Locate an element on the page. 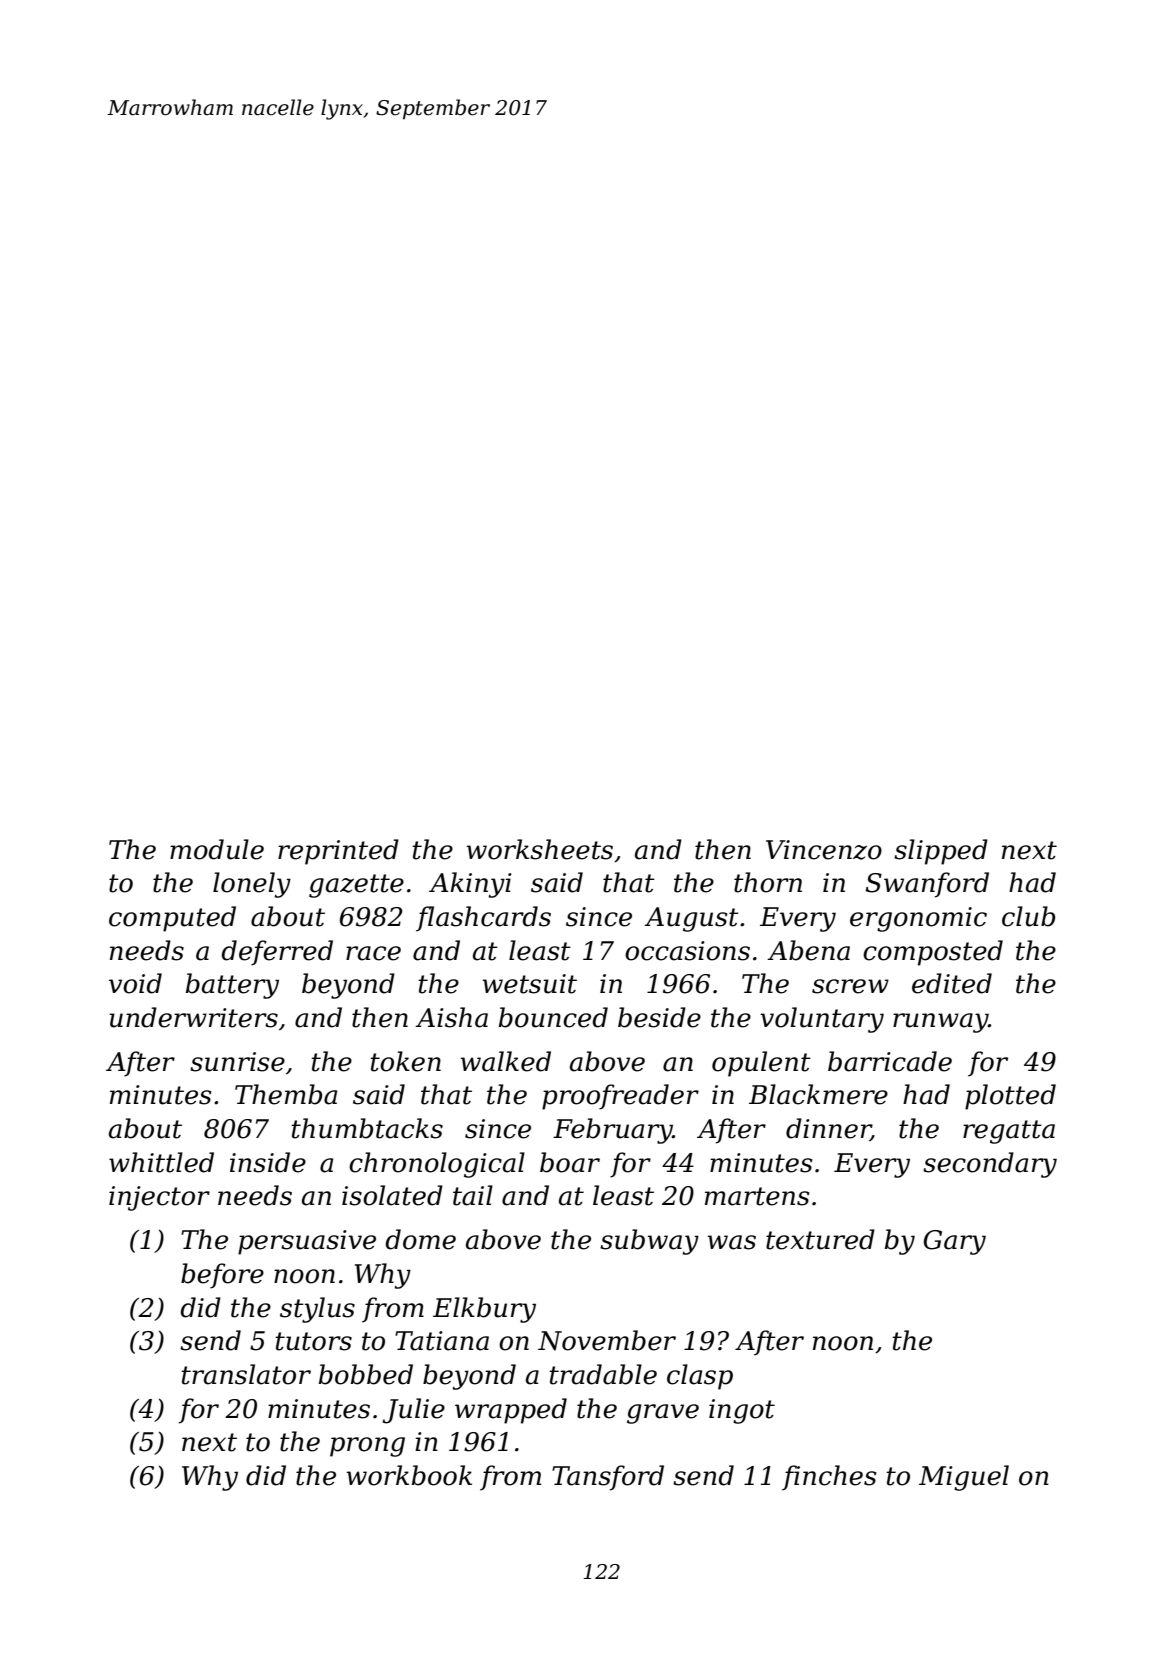  gazette is located at coordinates (356, 886).
